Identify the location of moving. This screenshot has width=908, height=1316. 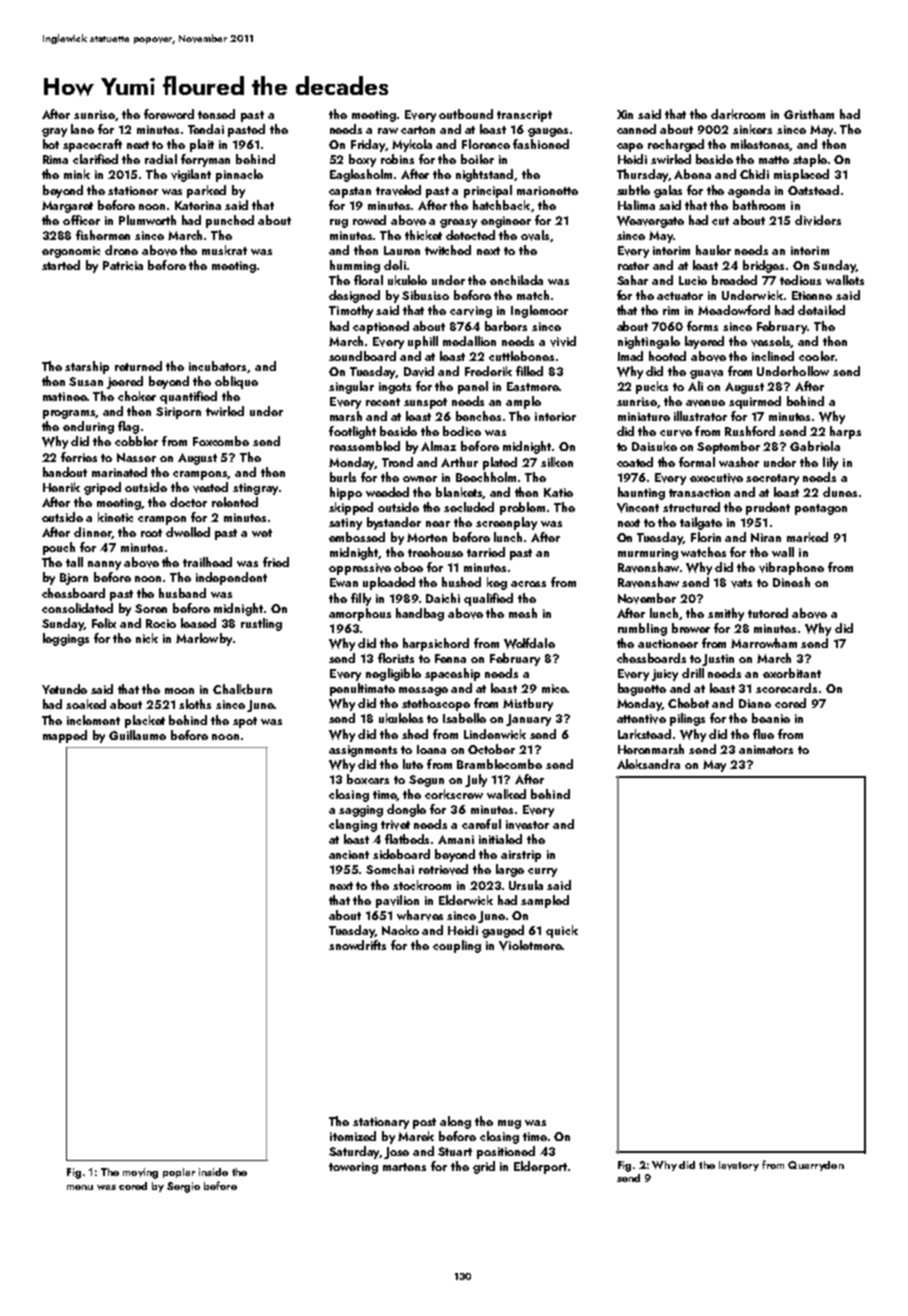
(140, 1173).
